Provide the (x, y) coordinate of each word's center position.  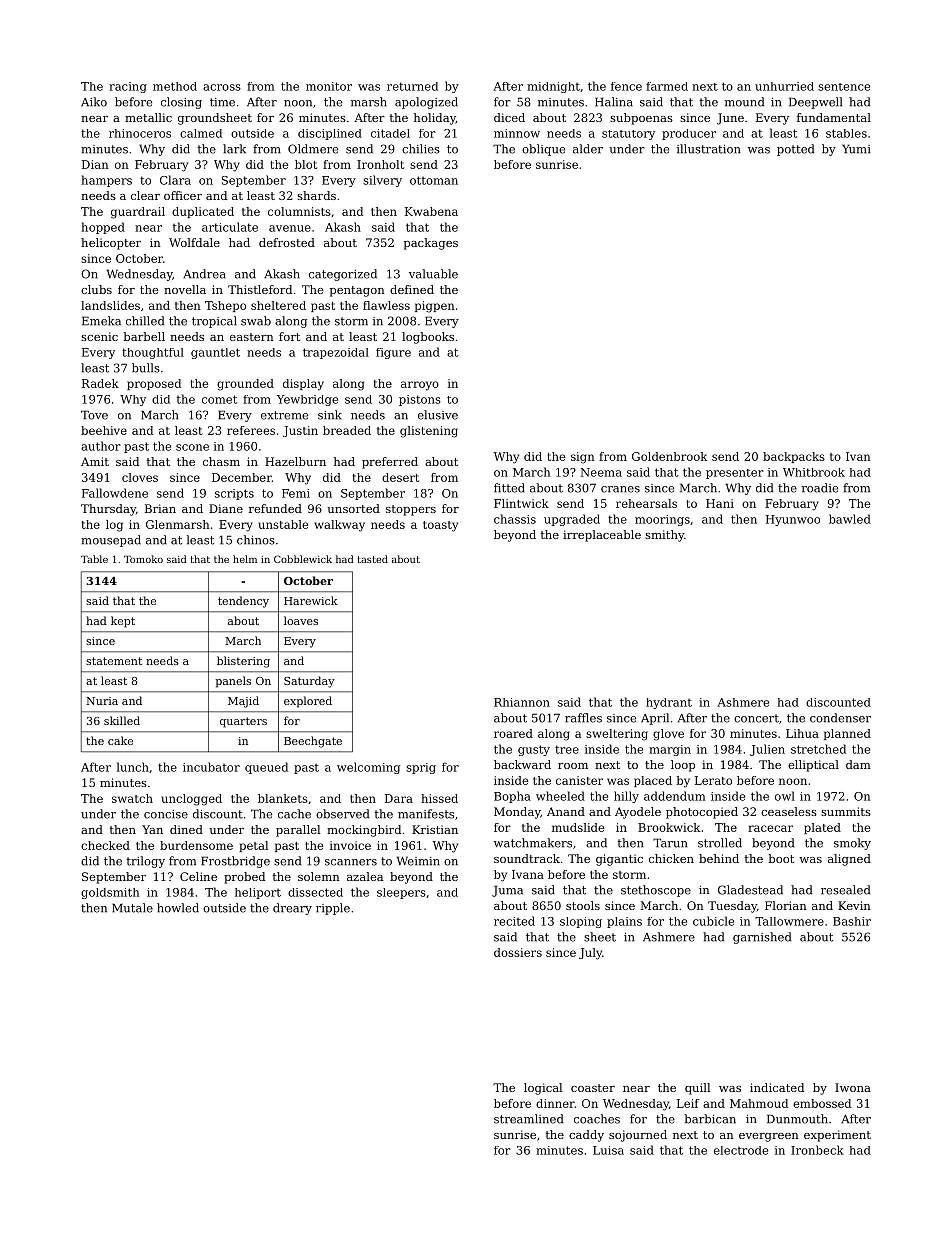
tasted (372, 559)
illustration (708, 149)
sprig (421, 768)
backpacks (794, 457)
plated (822, 828)
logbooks (428, 338)
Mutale (132, 908)
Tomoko (143, 559)
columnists (299, 211)
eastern (252, 337)
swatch (132, 798)
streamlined (528, 1119)
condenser (840, 718)
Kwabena (431, 211)
